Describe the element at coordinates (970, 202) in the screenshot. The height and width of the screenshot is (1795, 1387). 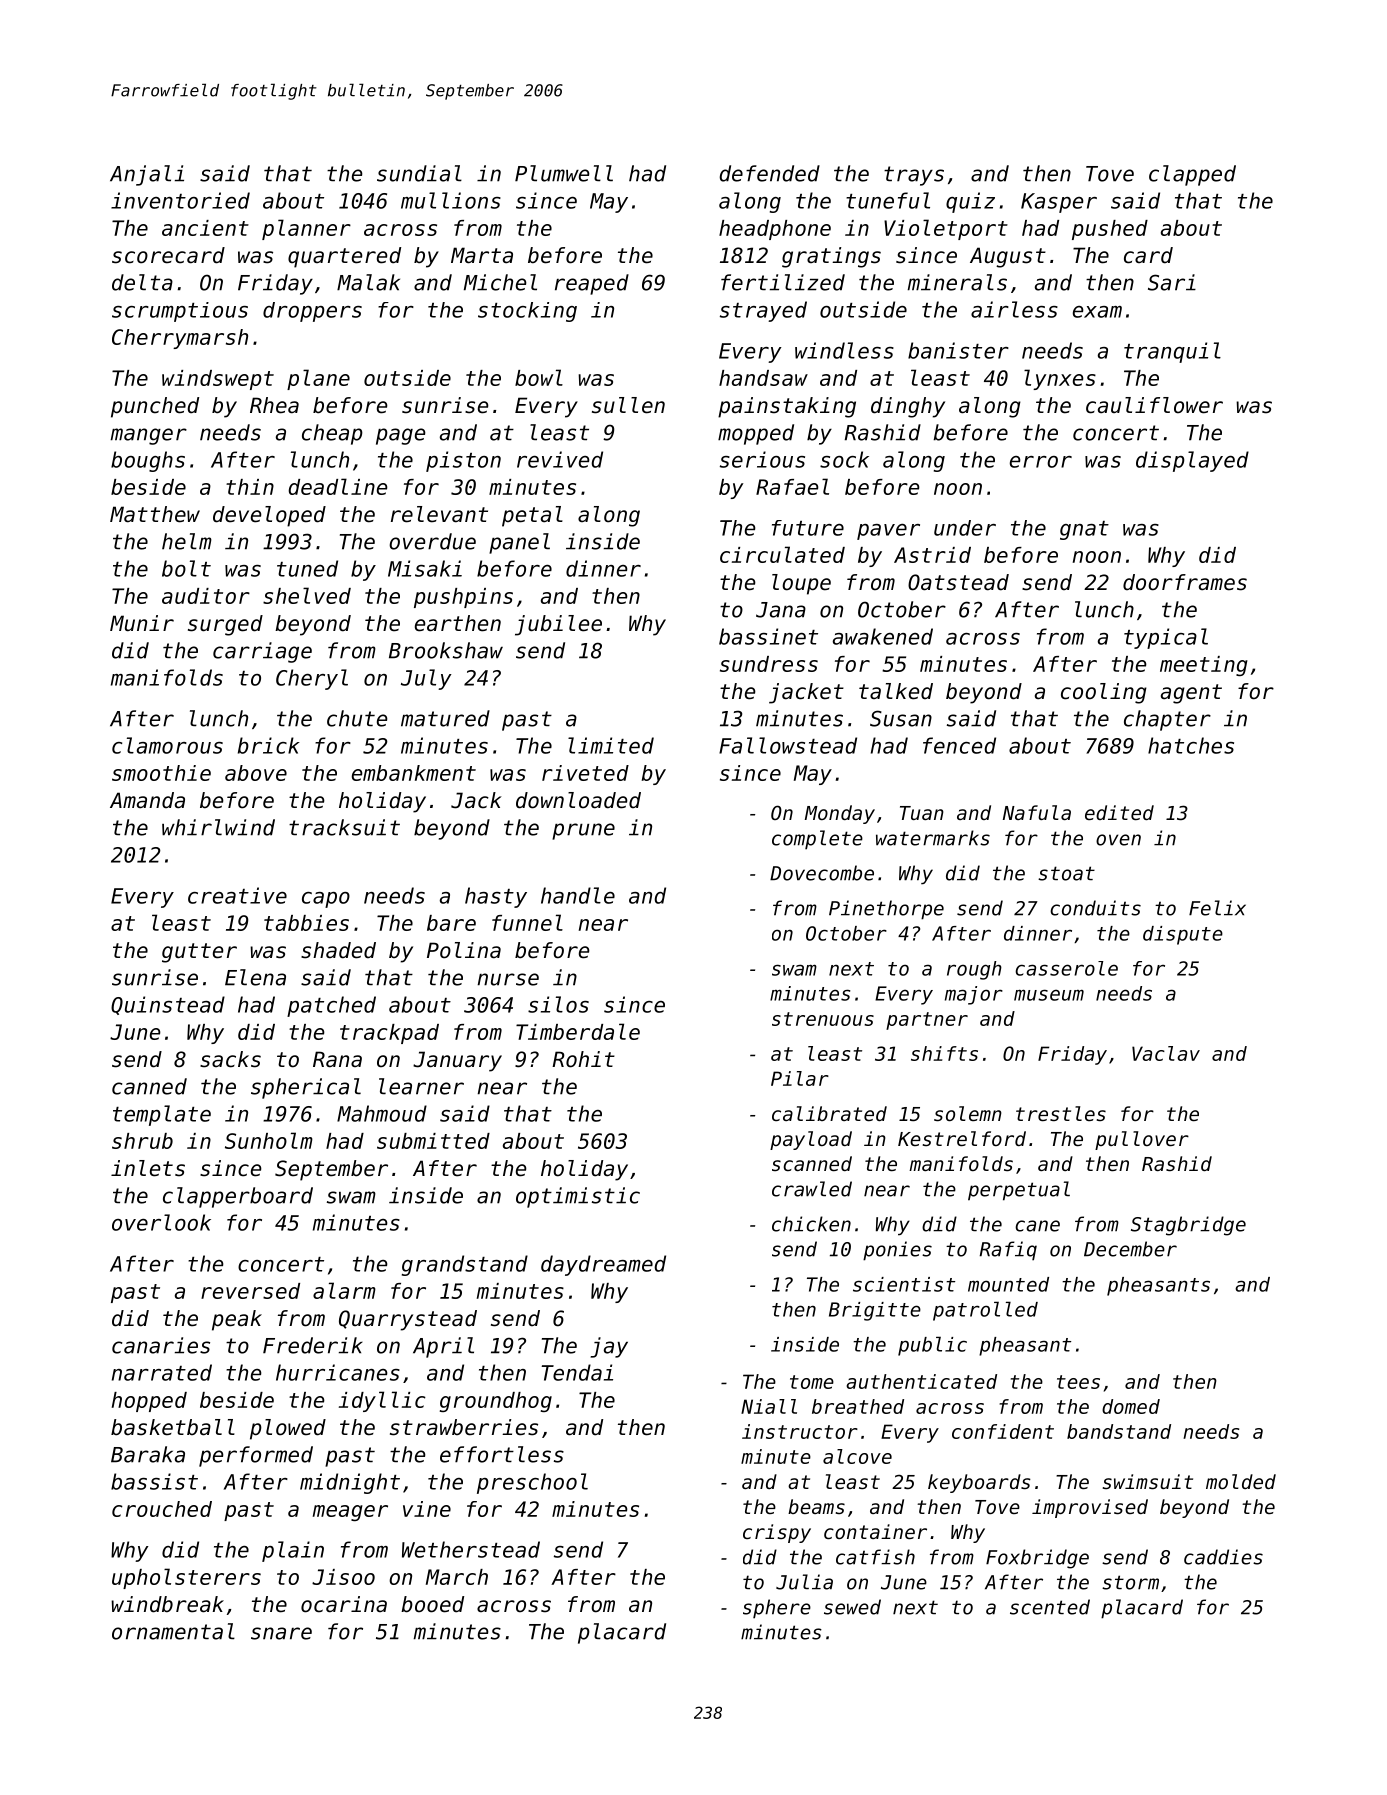
I see `quiz` at that location.
